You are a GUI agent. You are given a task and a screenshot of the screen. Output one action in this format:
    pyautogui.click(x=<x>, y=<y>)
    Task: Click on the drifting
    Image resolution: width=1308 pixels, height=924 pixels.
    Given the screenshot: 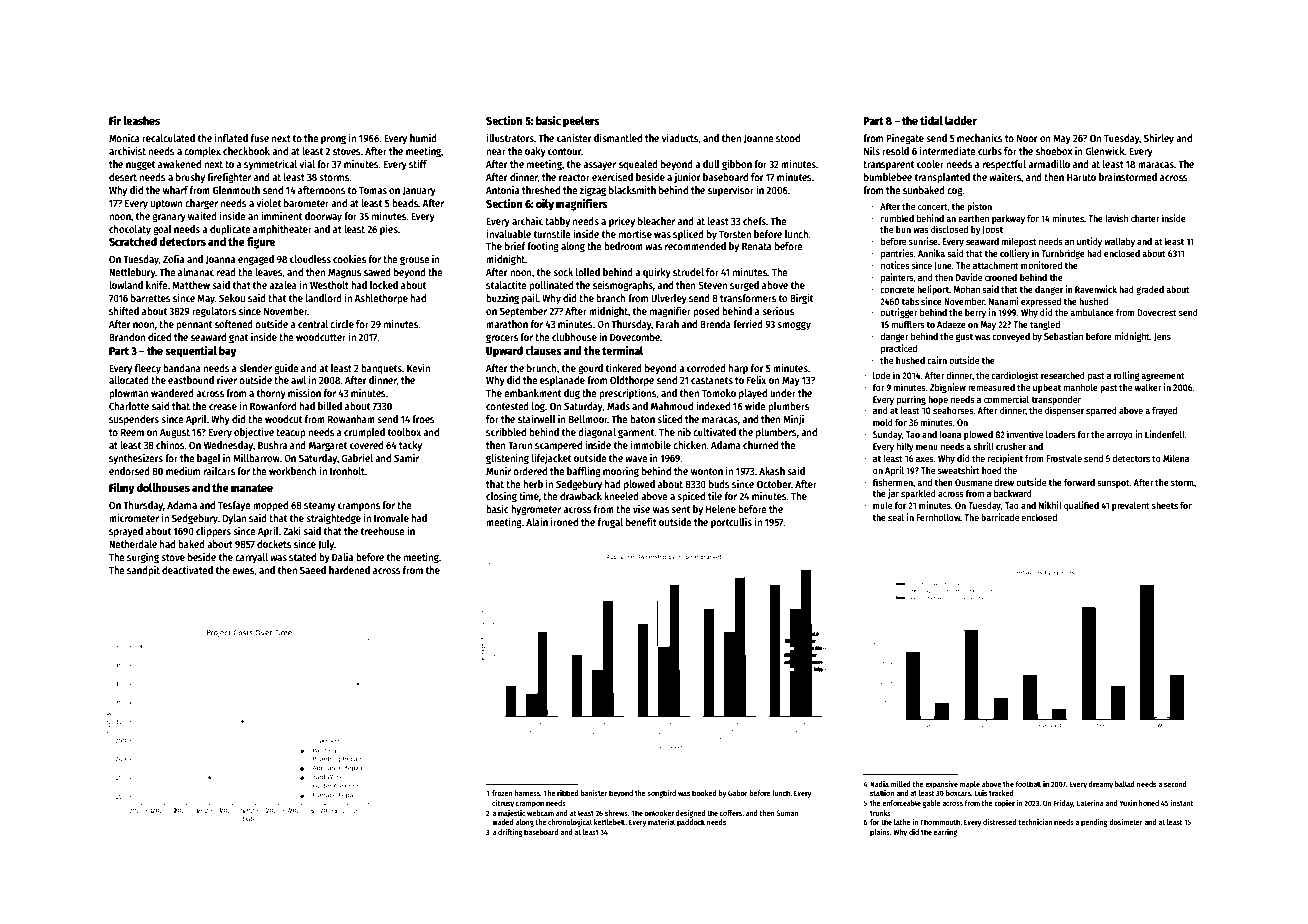 What is the action you would take?
    pyautogui.click(x=510, y=833)
